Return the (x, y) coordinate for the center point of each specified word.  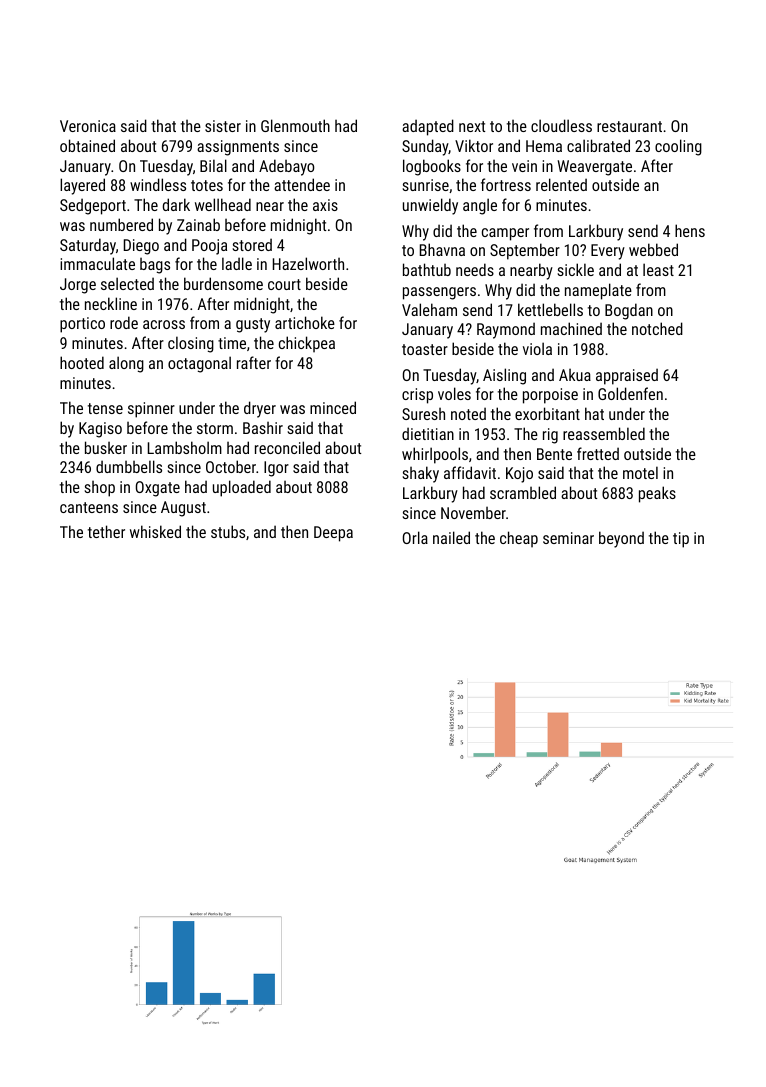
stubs (228, 531)
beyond (621, 539)
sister (223, 126)
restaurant (629, 126)
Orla (415, 537)
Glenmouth (295, 125)
